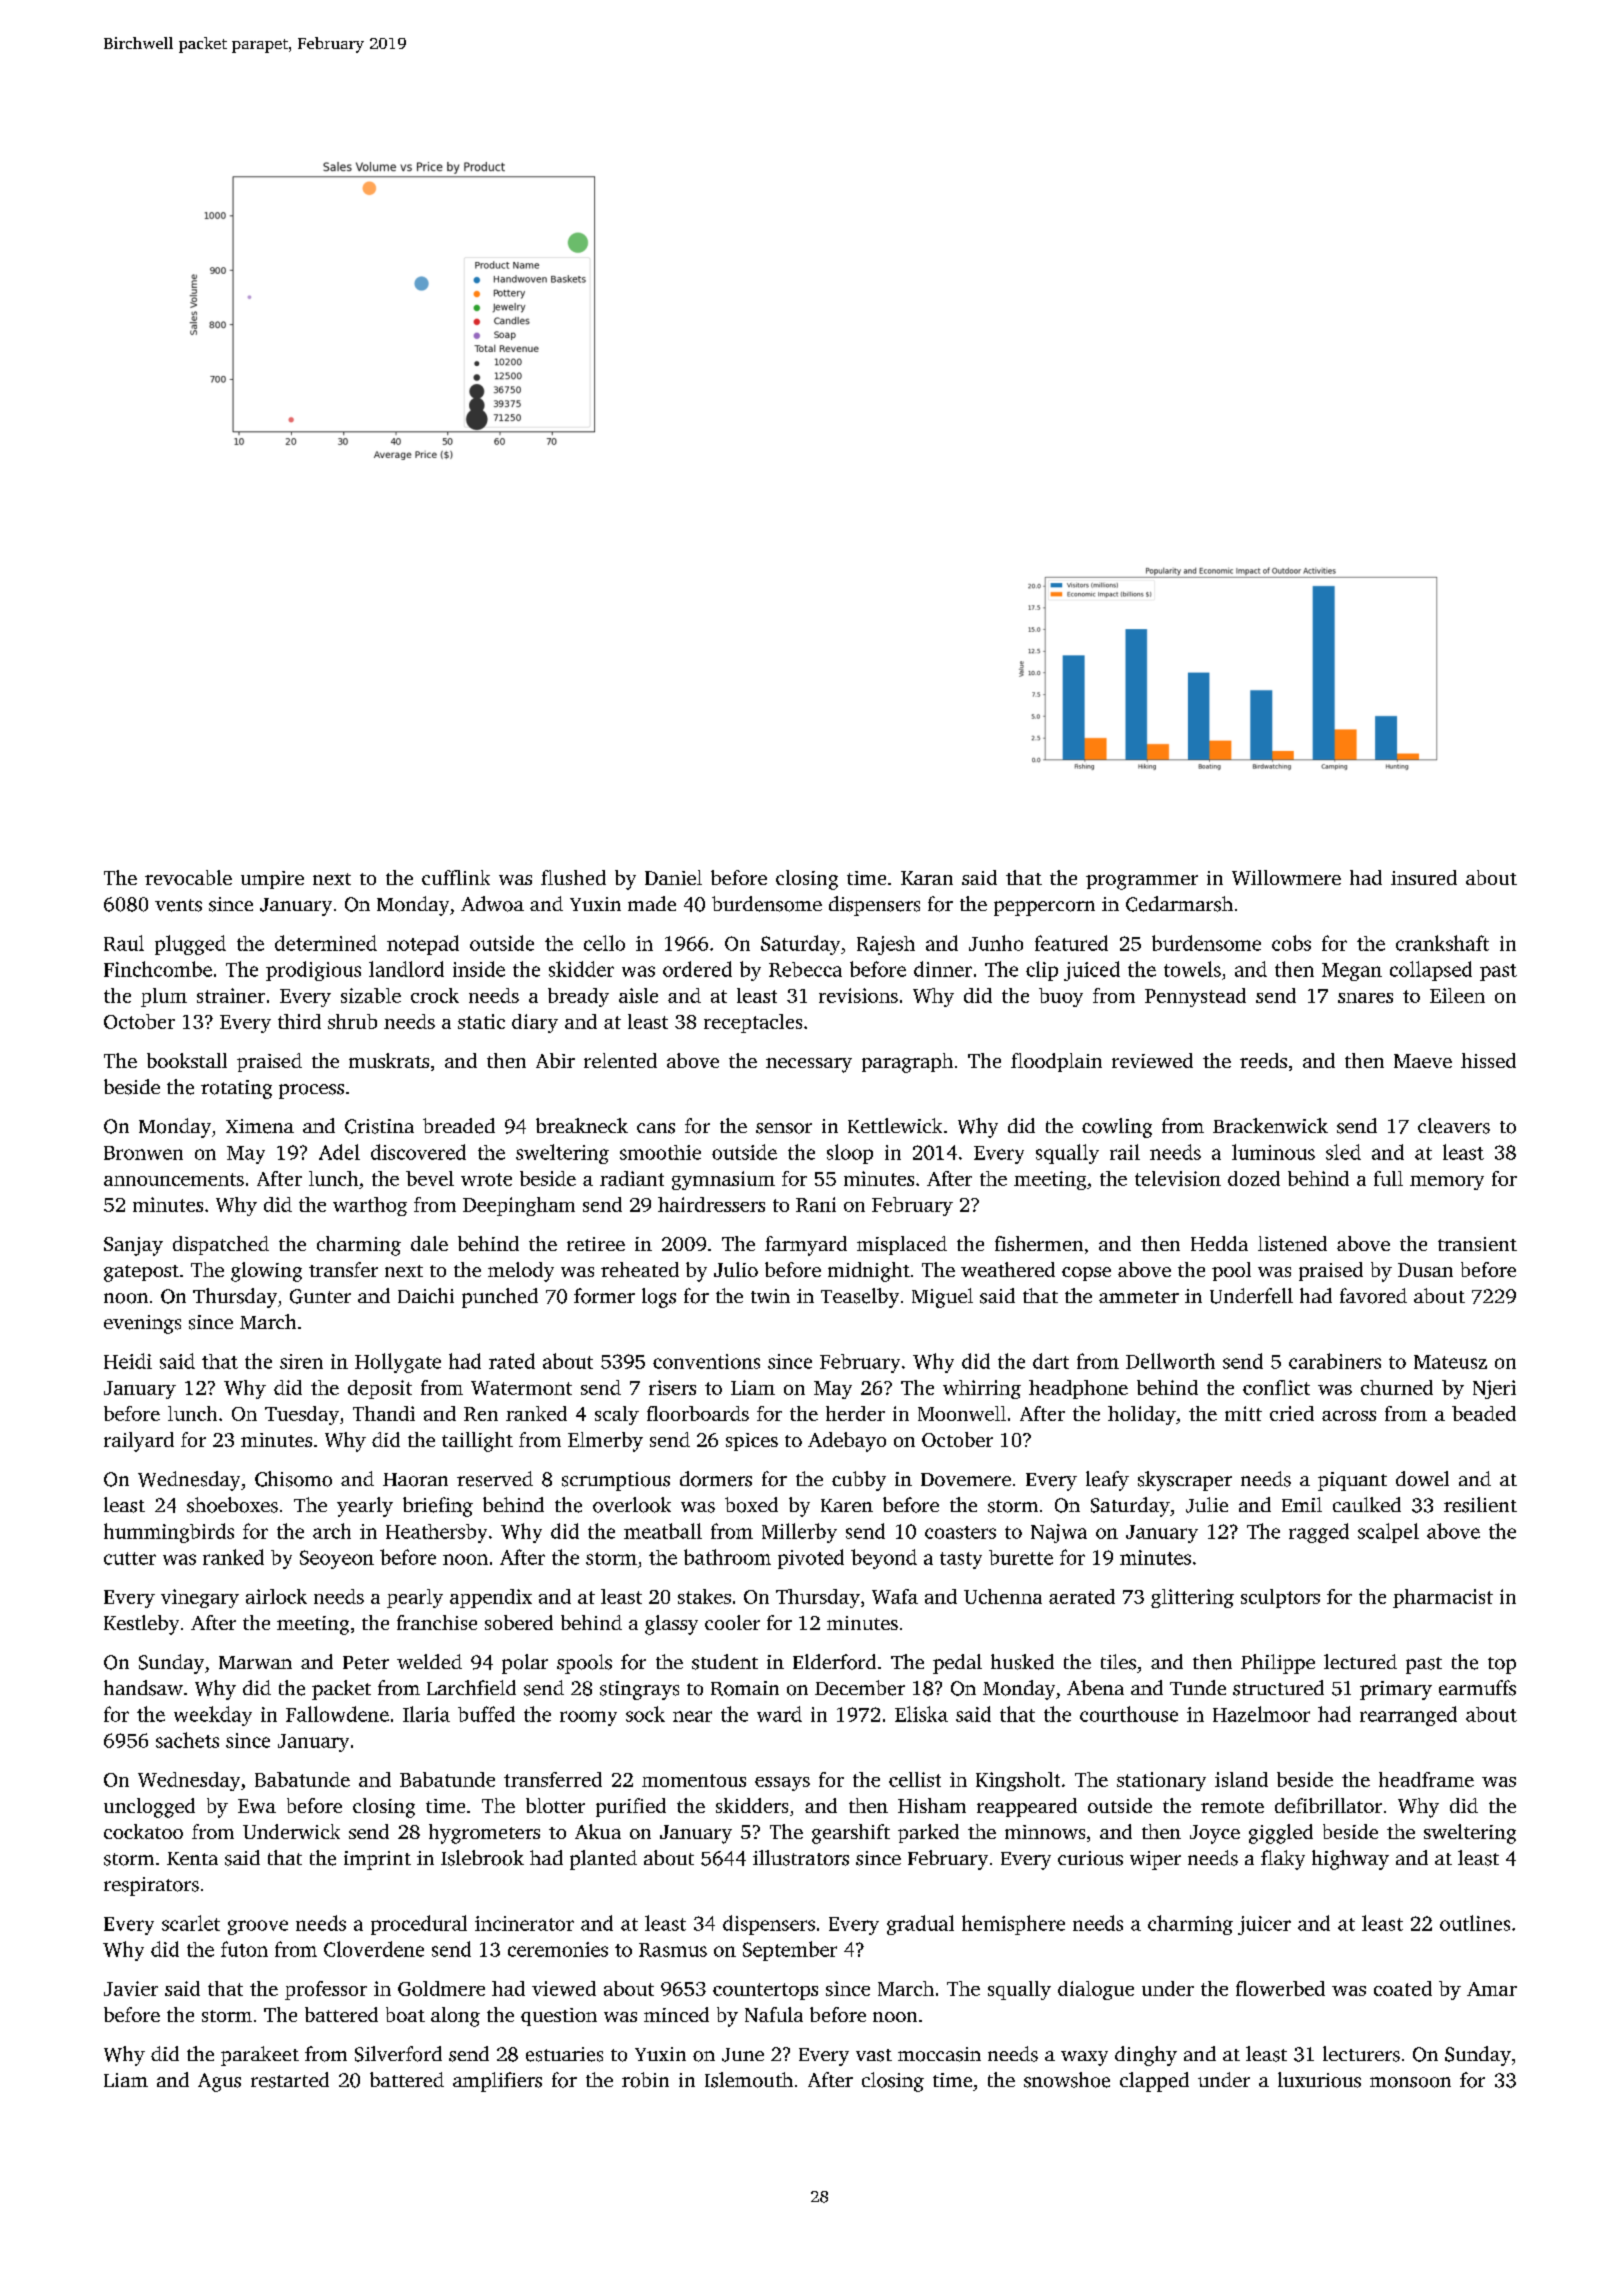 The image size is (1620, 2292). Describe the element at coordinates (290, 2080) in the screenshot. I see `restarted` at that location.
